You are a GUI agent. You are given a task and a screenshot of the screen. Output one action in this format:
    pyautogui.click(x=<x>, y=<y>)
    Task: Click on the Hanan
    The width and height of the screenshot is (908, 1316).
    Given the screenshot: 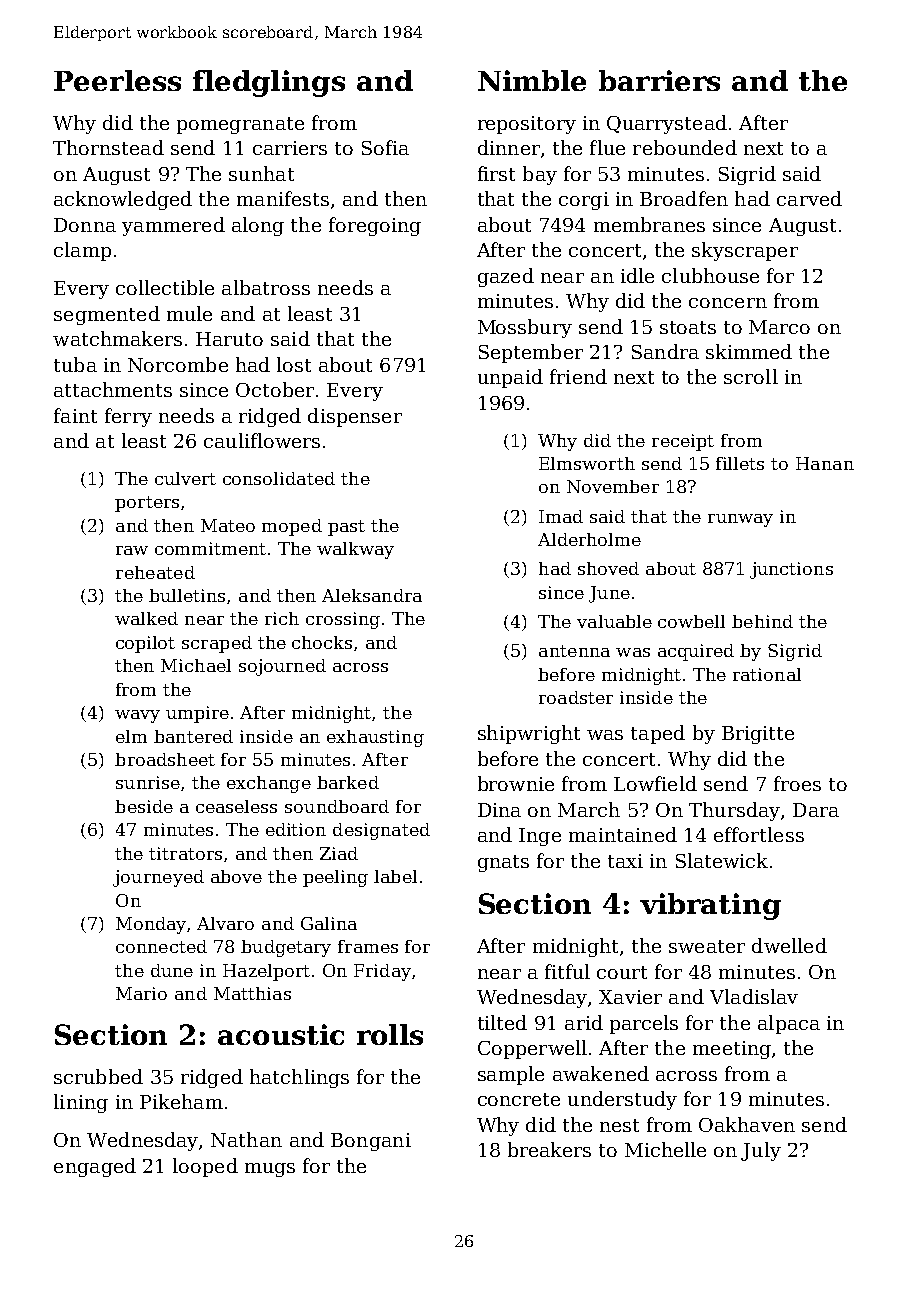 What is the action you would take?
    pyautogui.click(x=825, y=463)
